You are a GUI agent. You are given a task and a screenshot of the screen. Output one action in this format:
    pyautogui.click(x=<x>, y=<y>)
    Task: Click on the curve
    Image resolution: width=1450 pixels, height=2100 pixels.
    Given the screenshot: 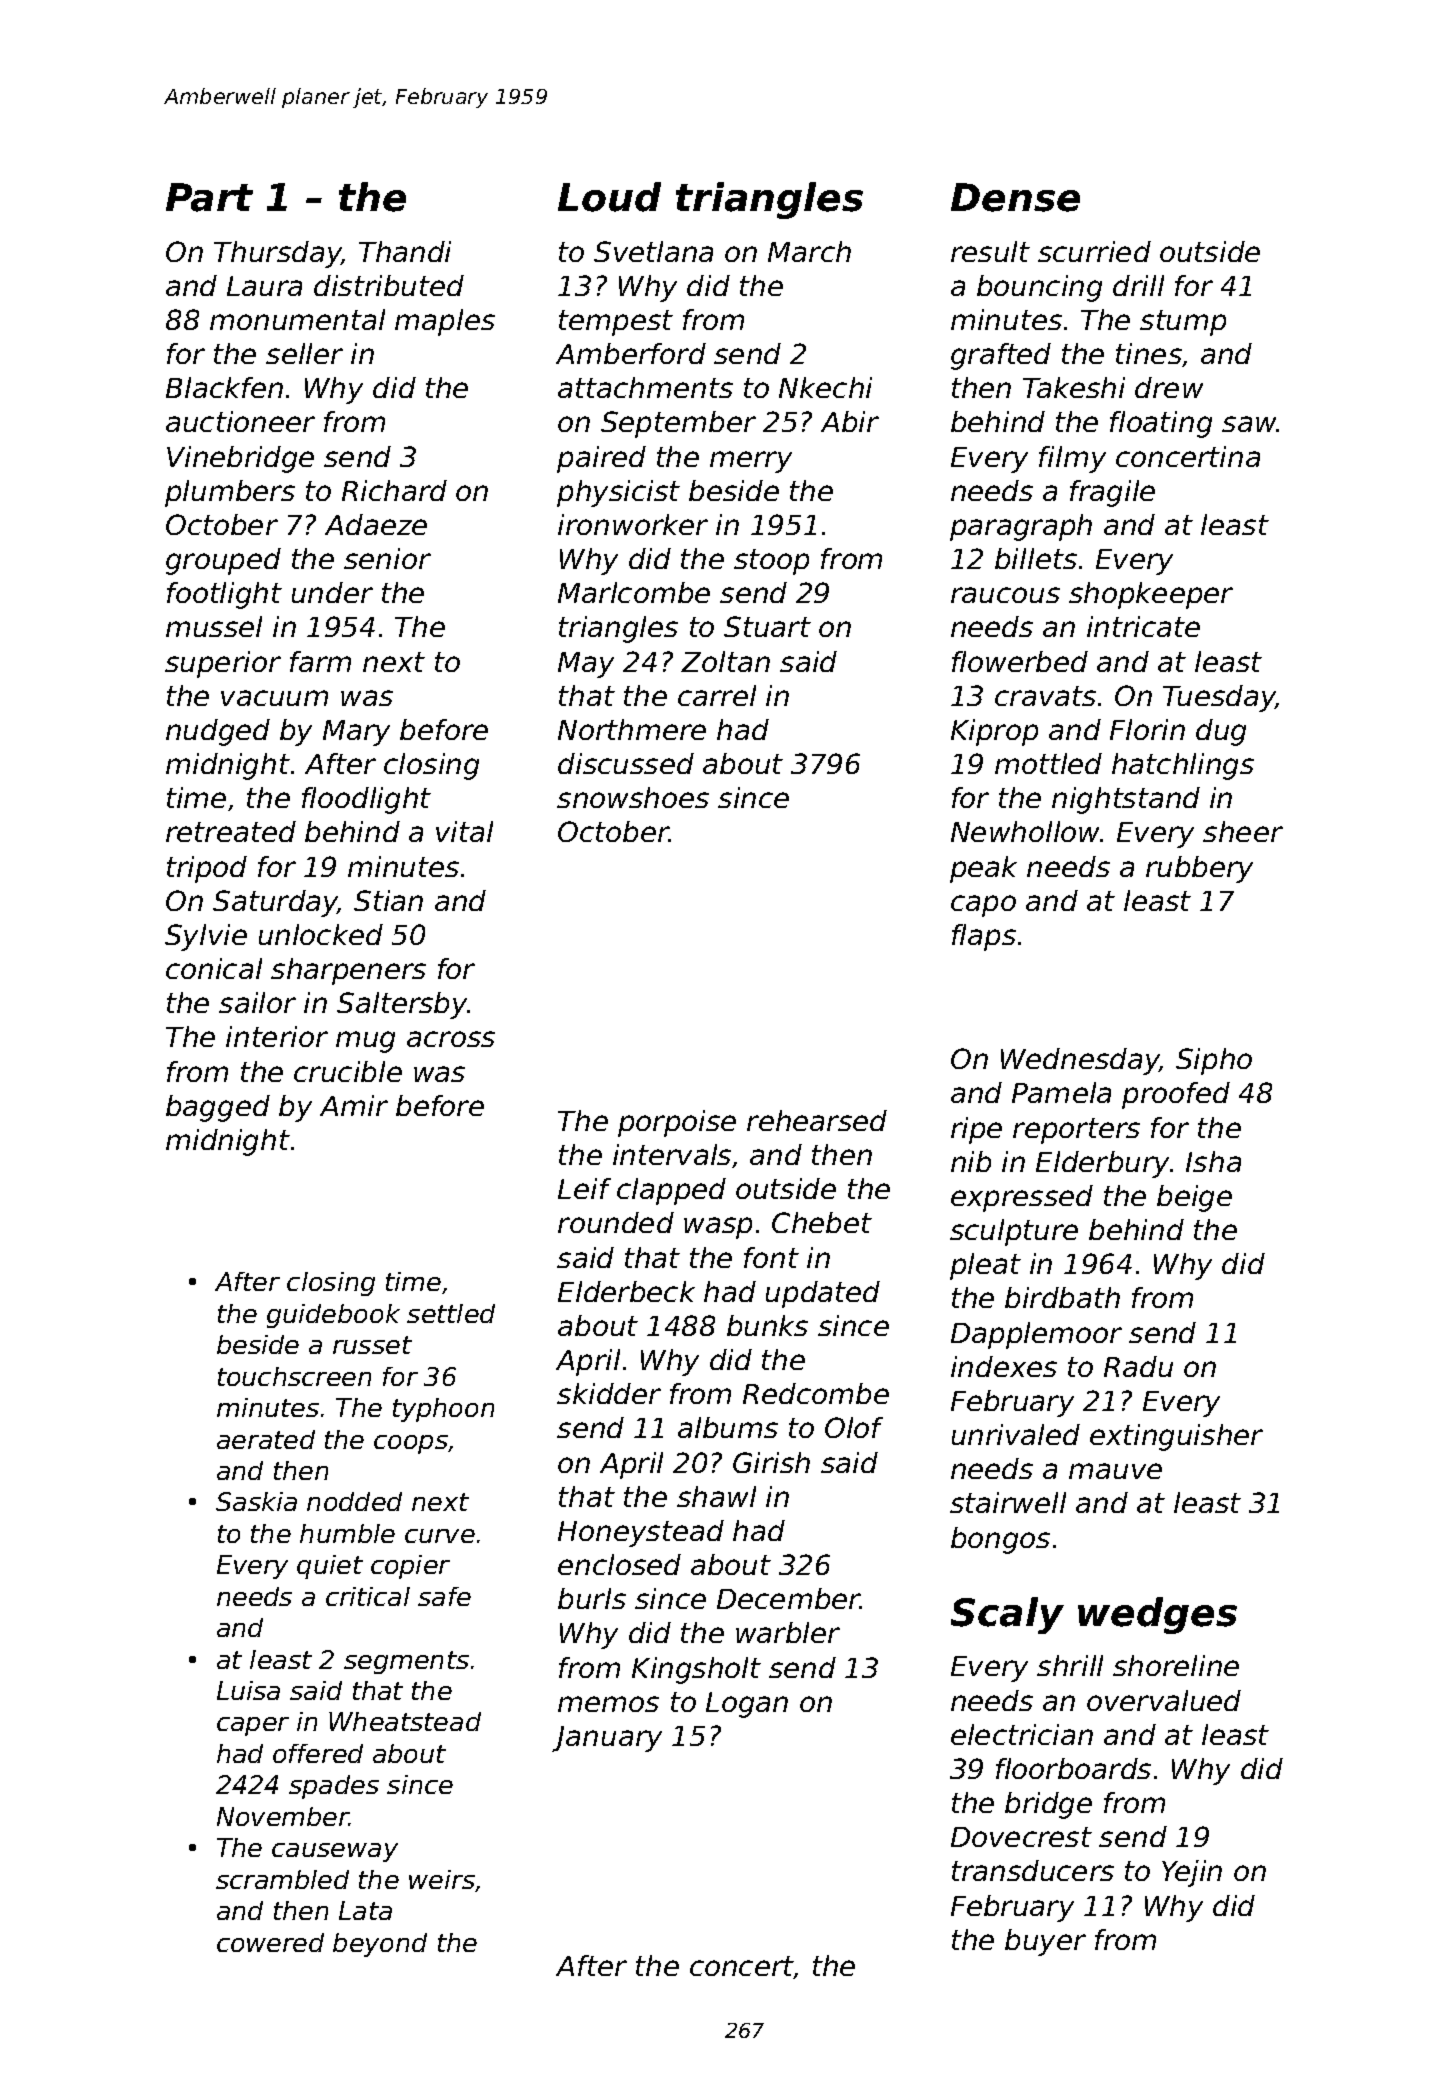 What is the action you would take?
    pyautogui.click(x=440, y=1536)
